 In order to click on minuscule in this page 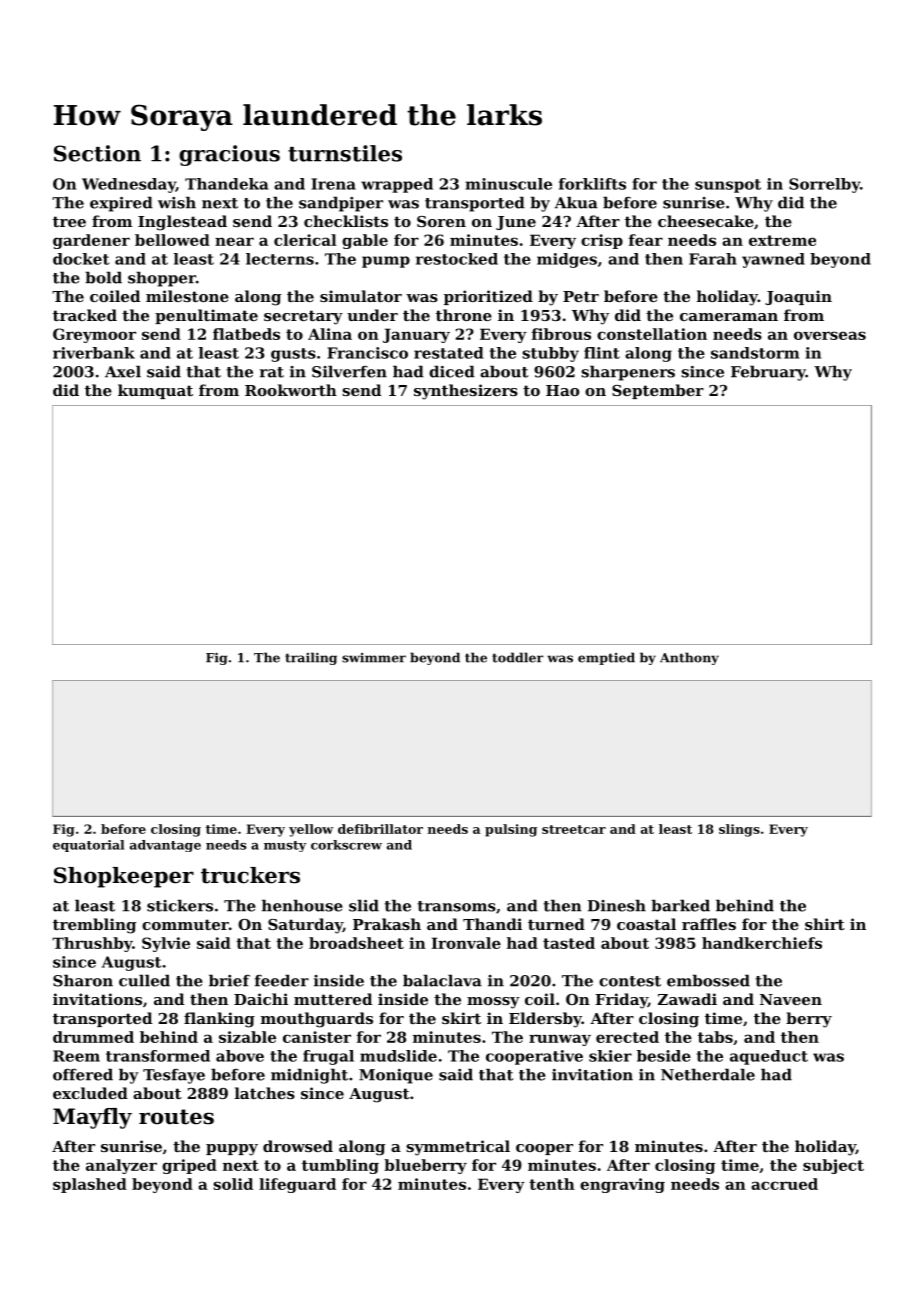, I will do `click(508, 184)`.
